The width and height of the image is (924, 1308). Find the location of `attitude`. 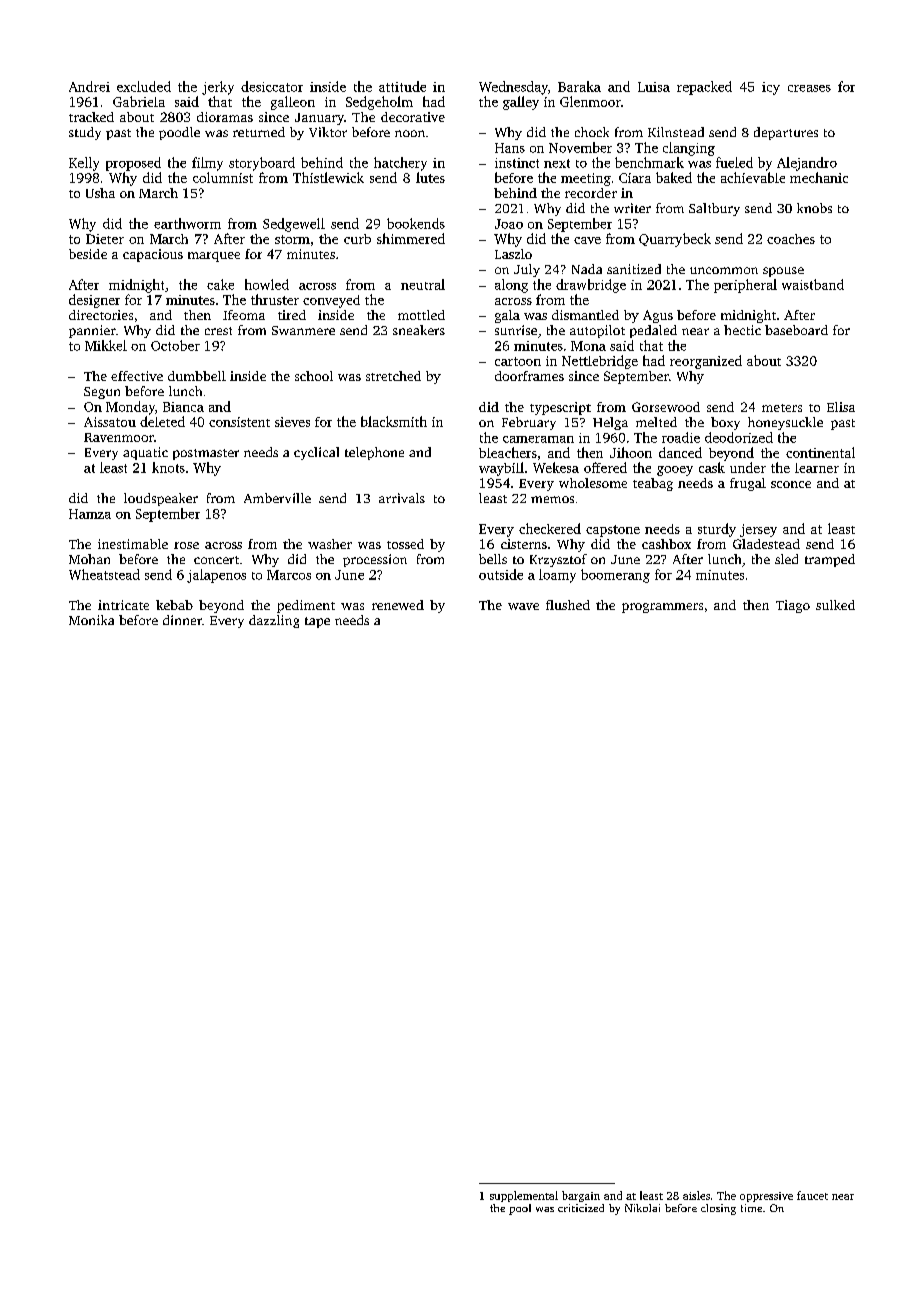

attitude is located at coordinates (402, 86).
